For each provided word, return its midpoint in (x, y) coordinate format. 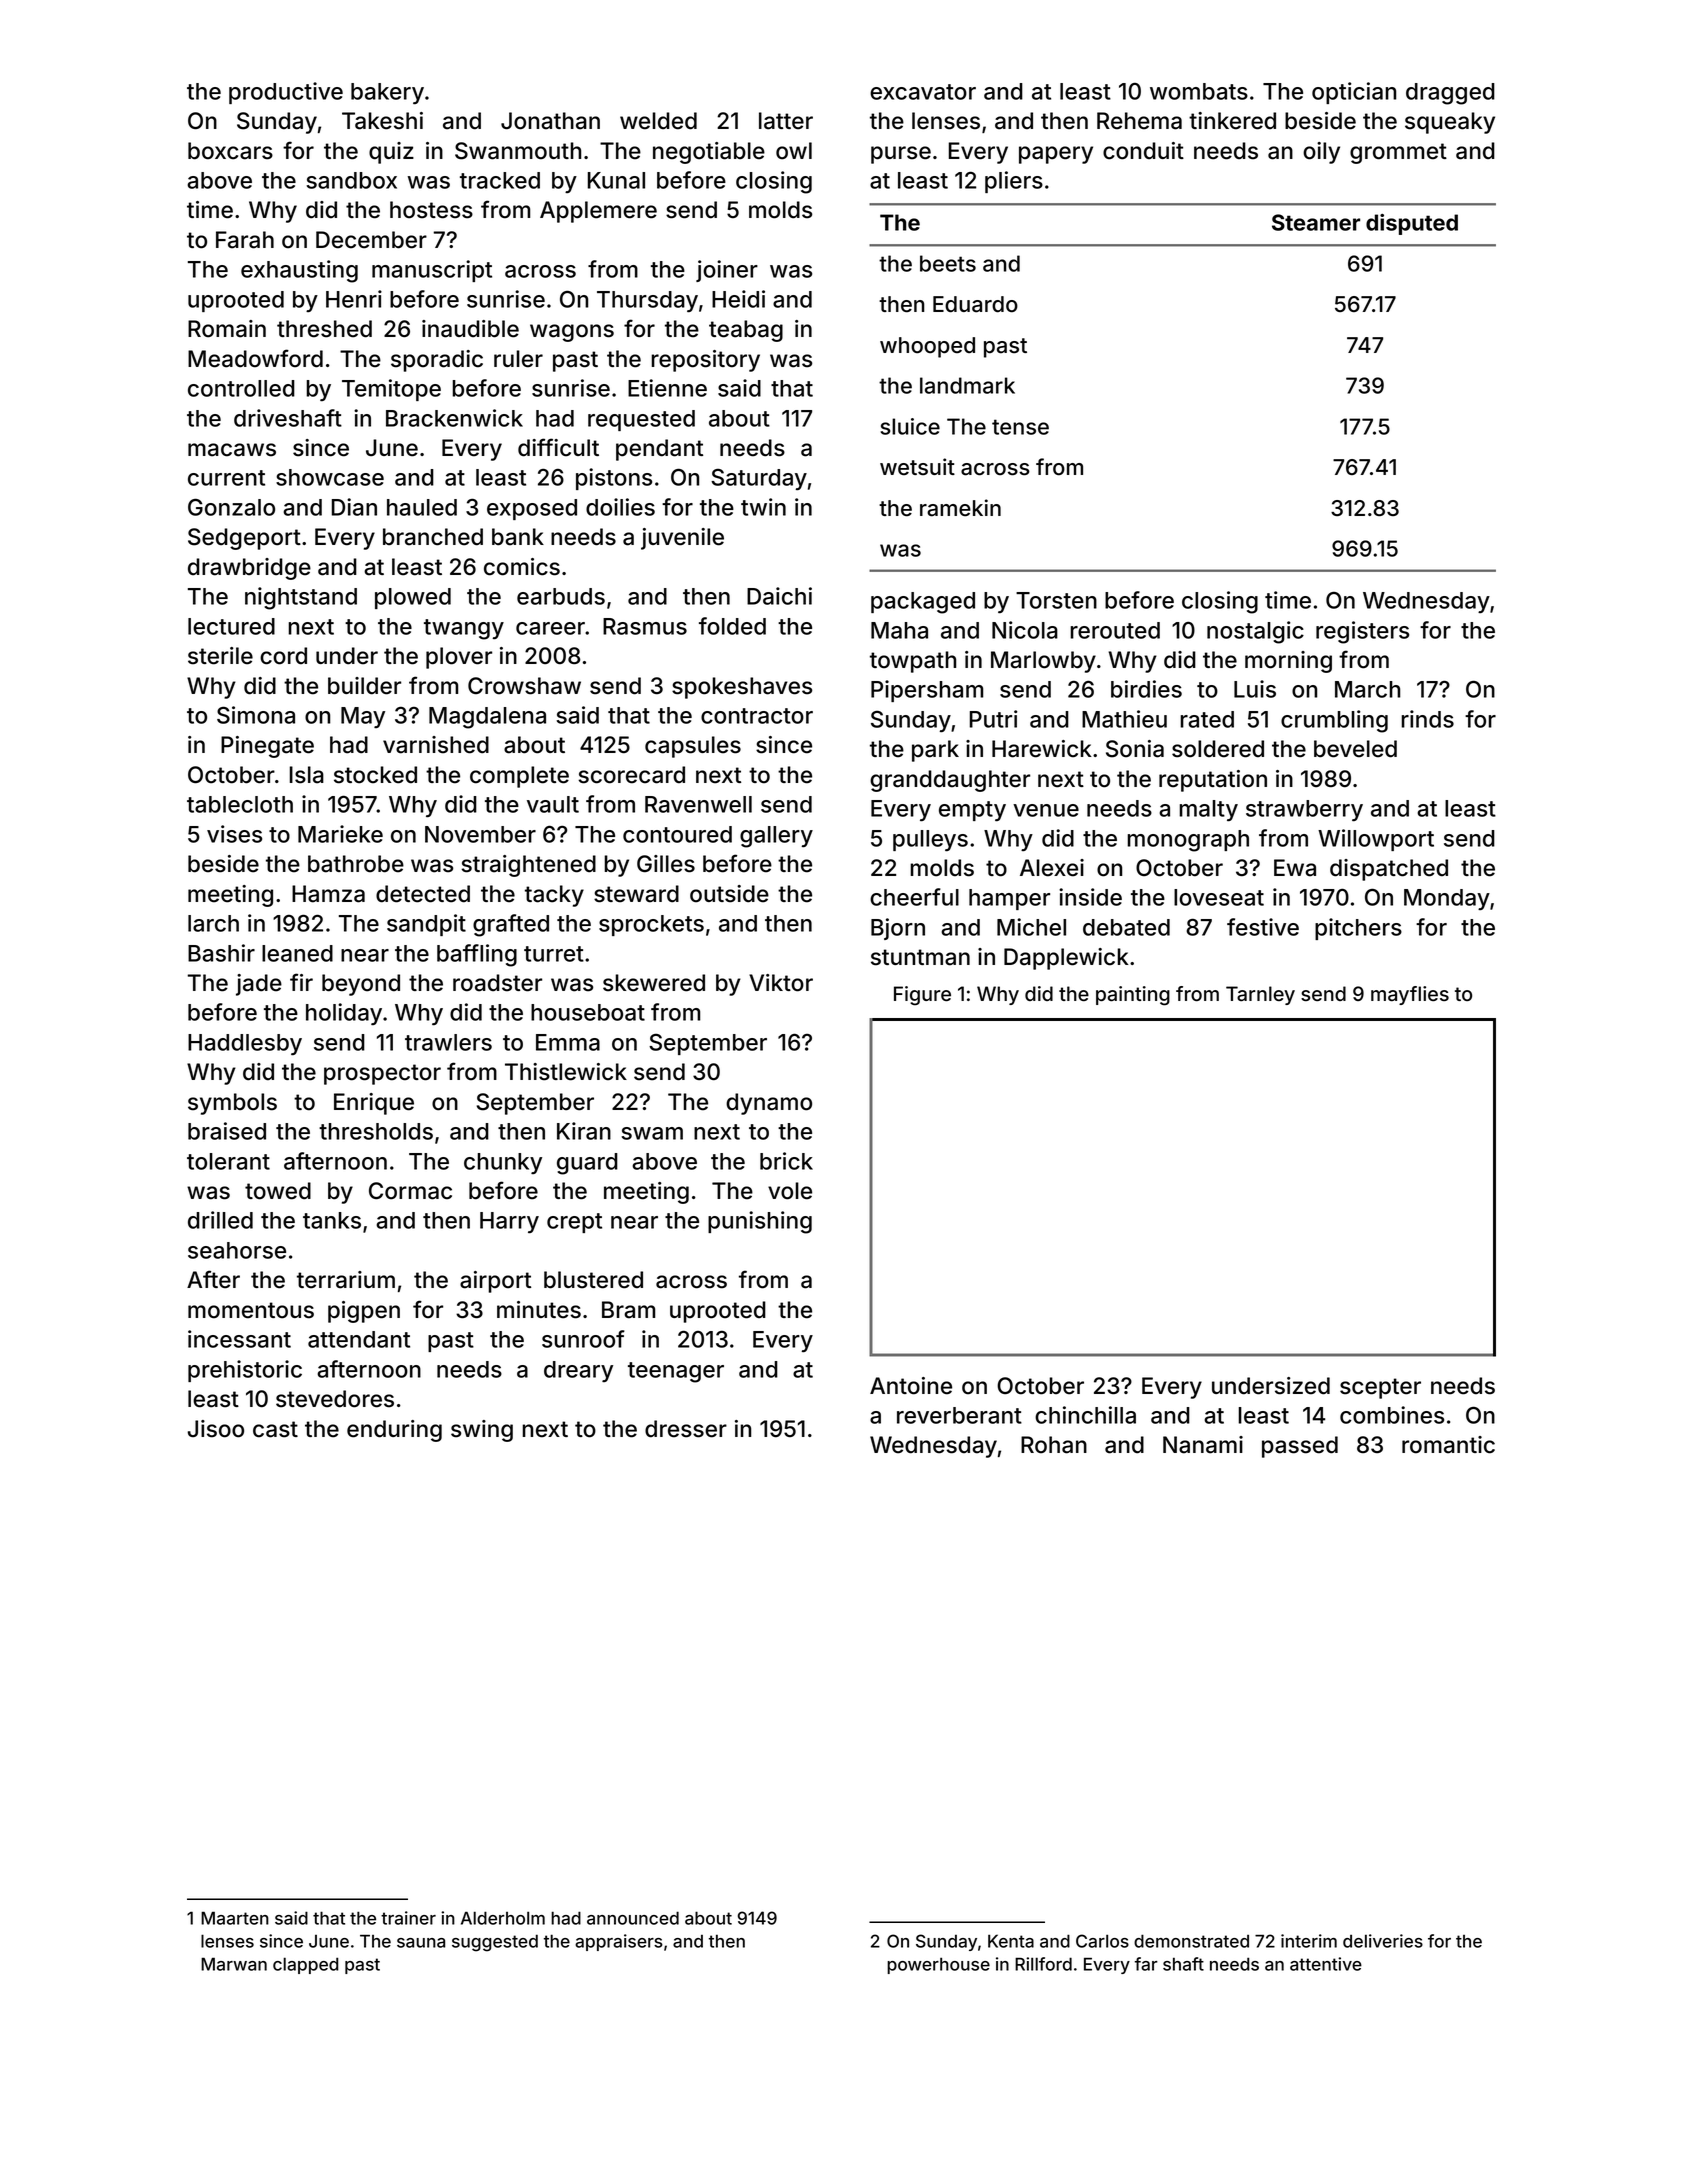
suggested (495, 1943)
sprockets (651, 925)
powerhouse (938, 1965)
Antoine (911, 1386)
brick (786, 1161)
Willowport (1376, 840)
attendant (359, 1339)
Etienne (667, 388)
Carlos (1102, 1941)
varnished (436, 745)
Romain (227, 329)
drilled (220, 1220)
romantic (1448, 1445)
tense (1020, 427)
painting (1133, 996)
